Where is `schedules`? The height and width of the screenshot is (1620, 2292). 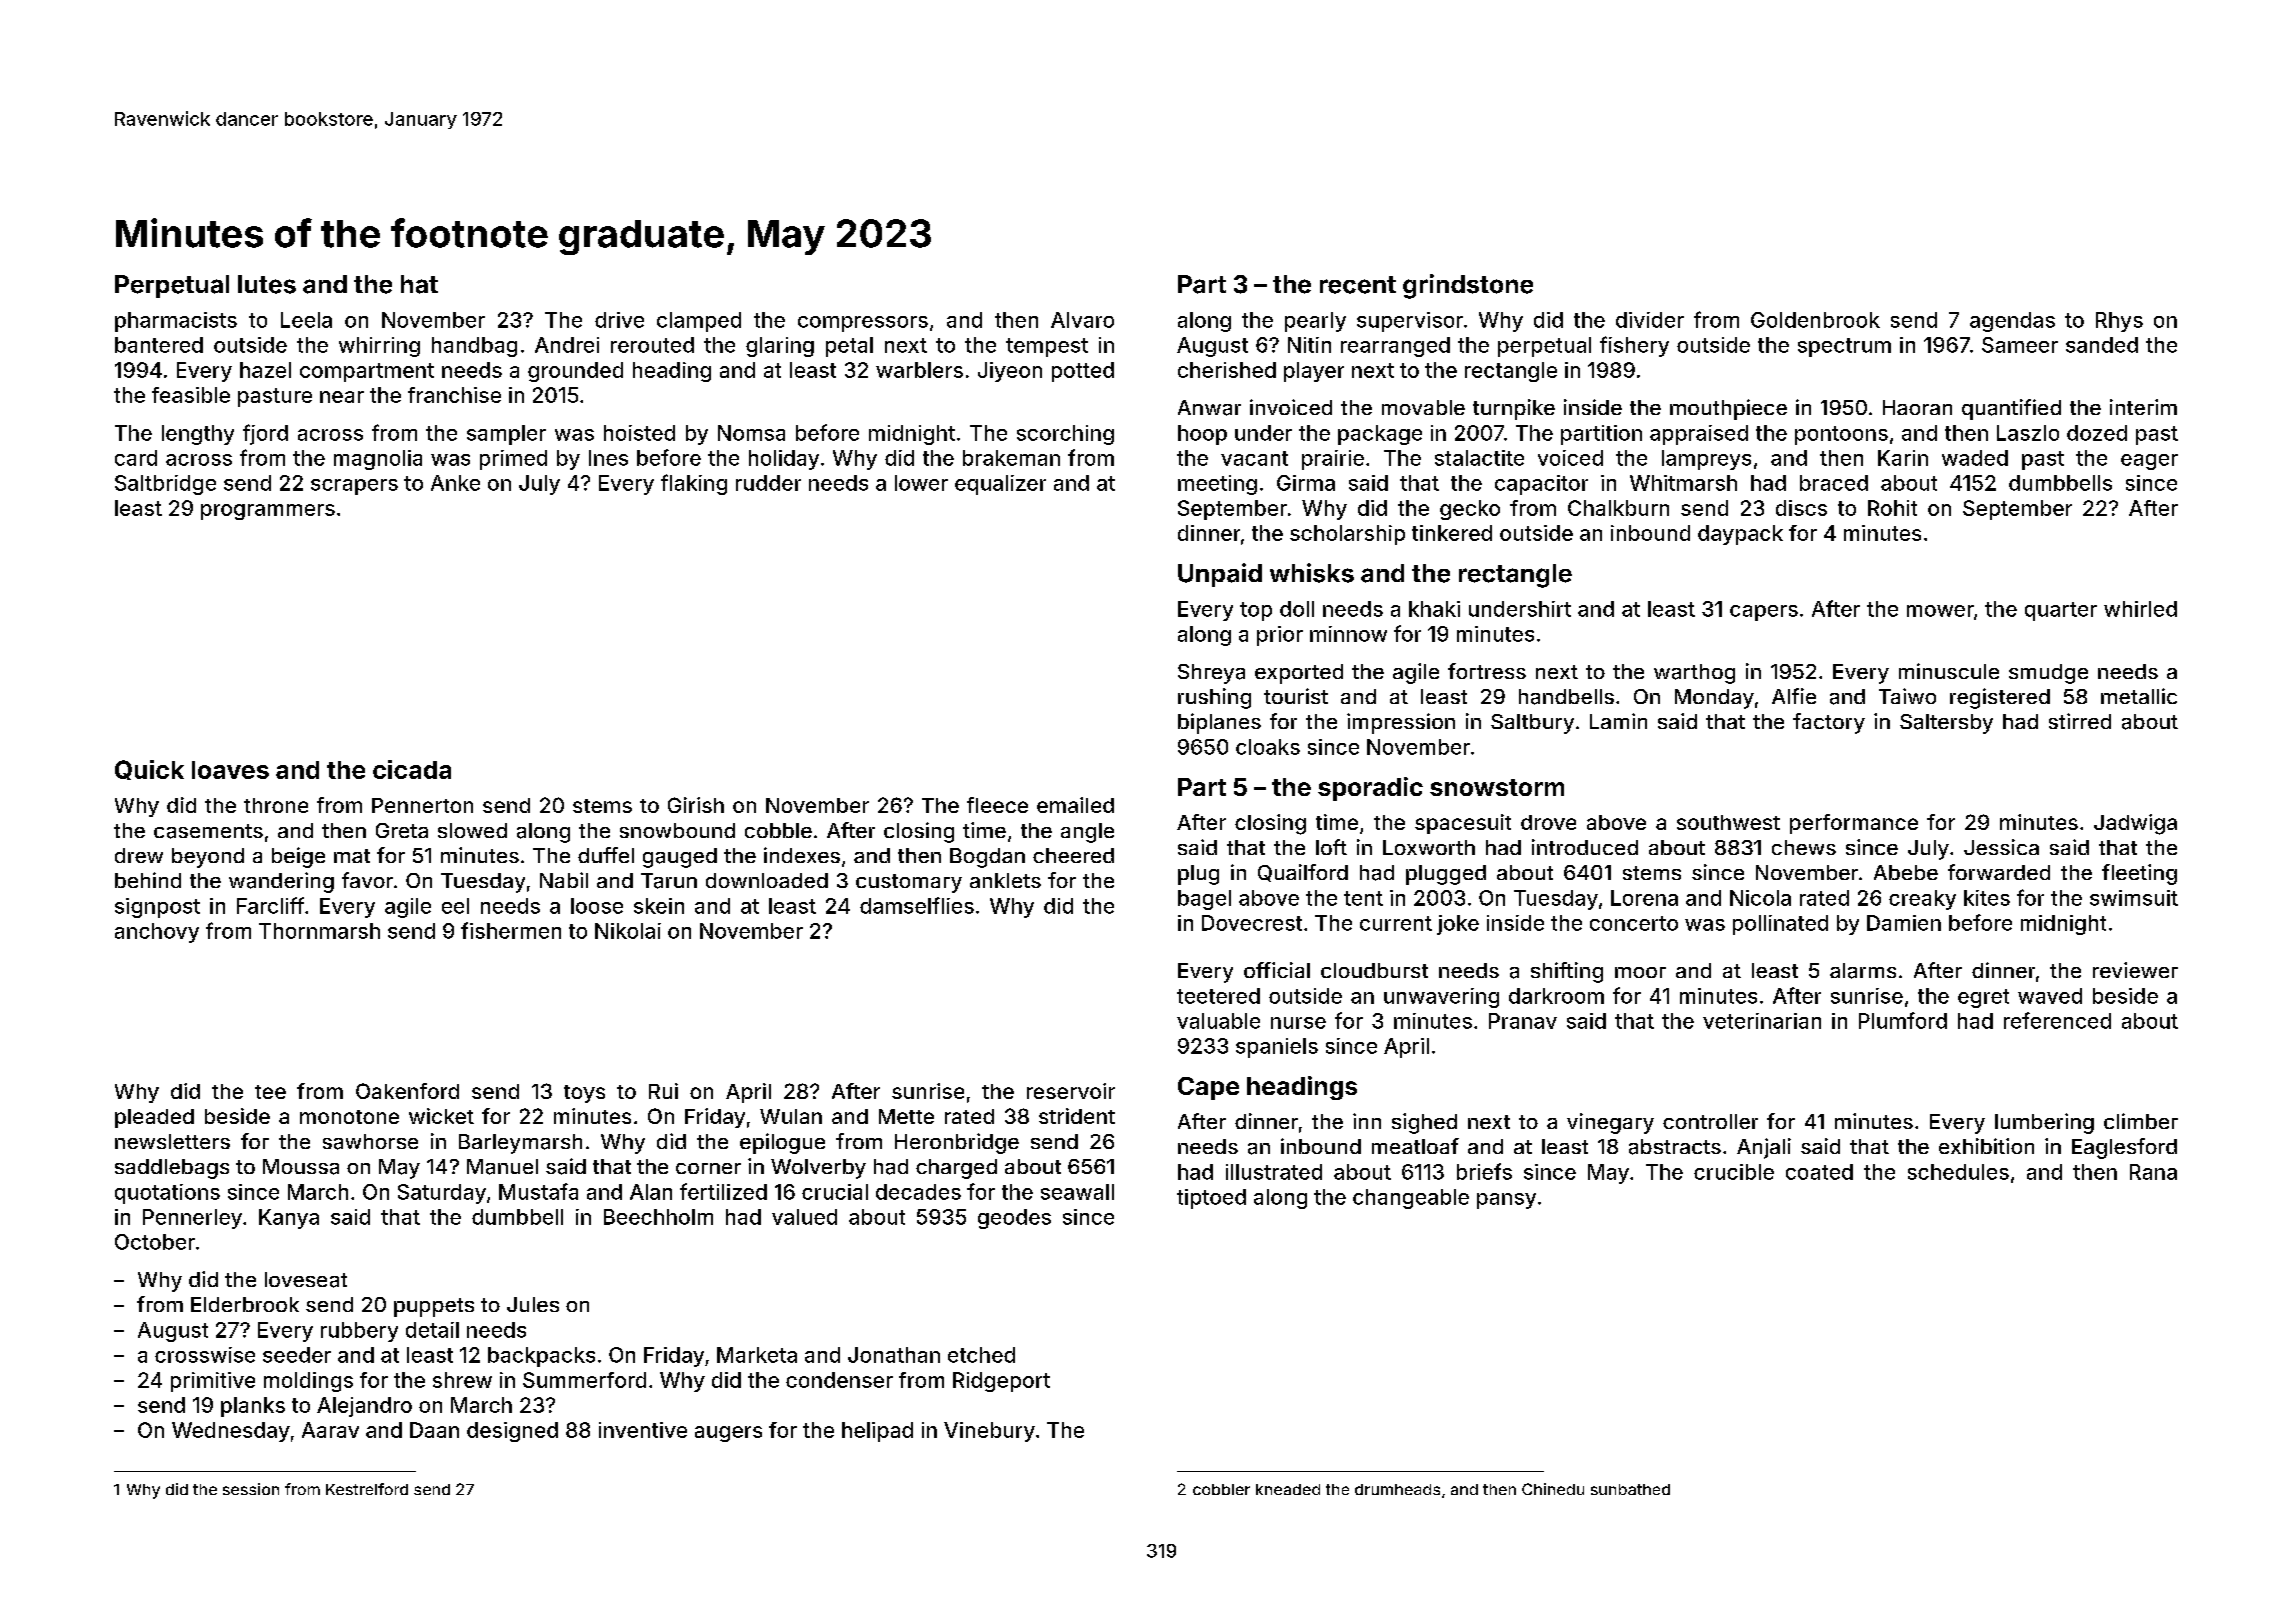
schedules is located at coordinates (1958, 1172).
